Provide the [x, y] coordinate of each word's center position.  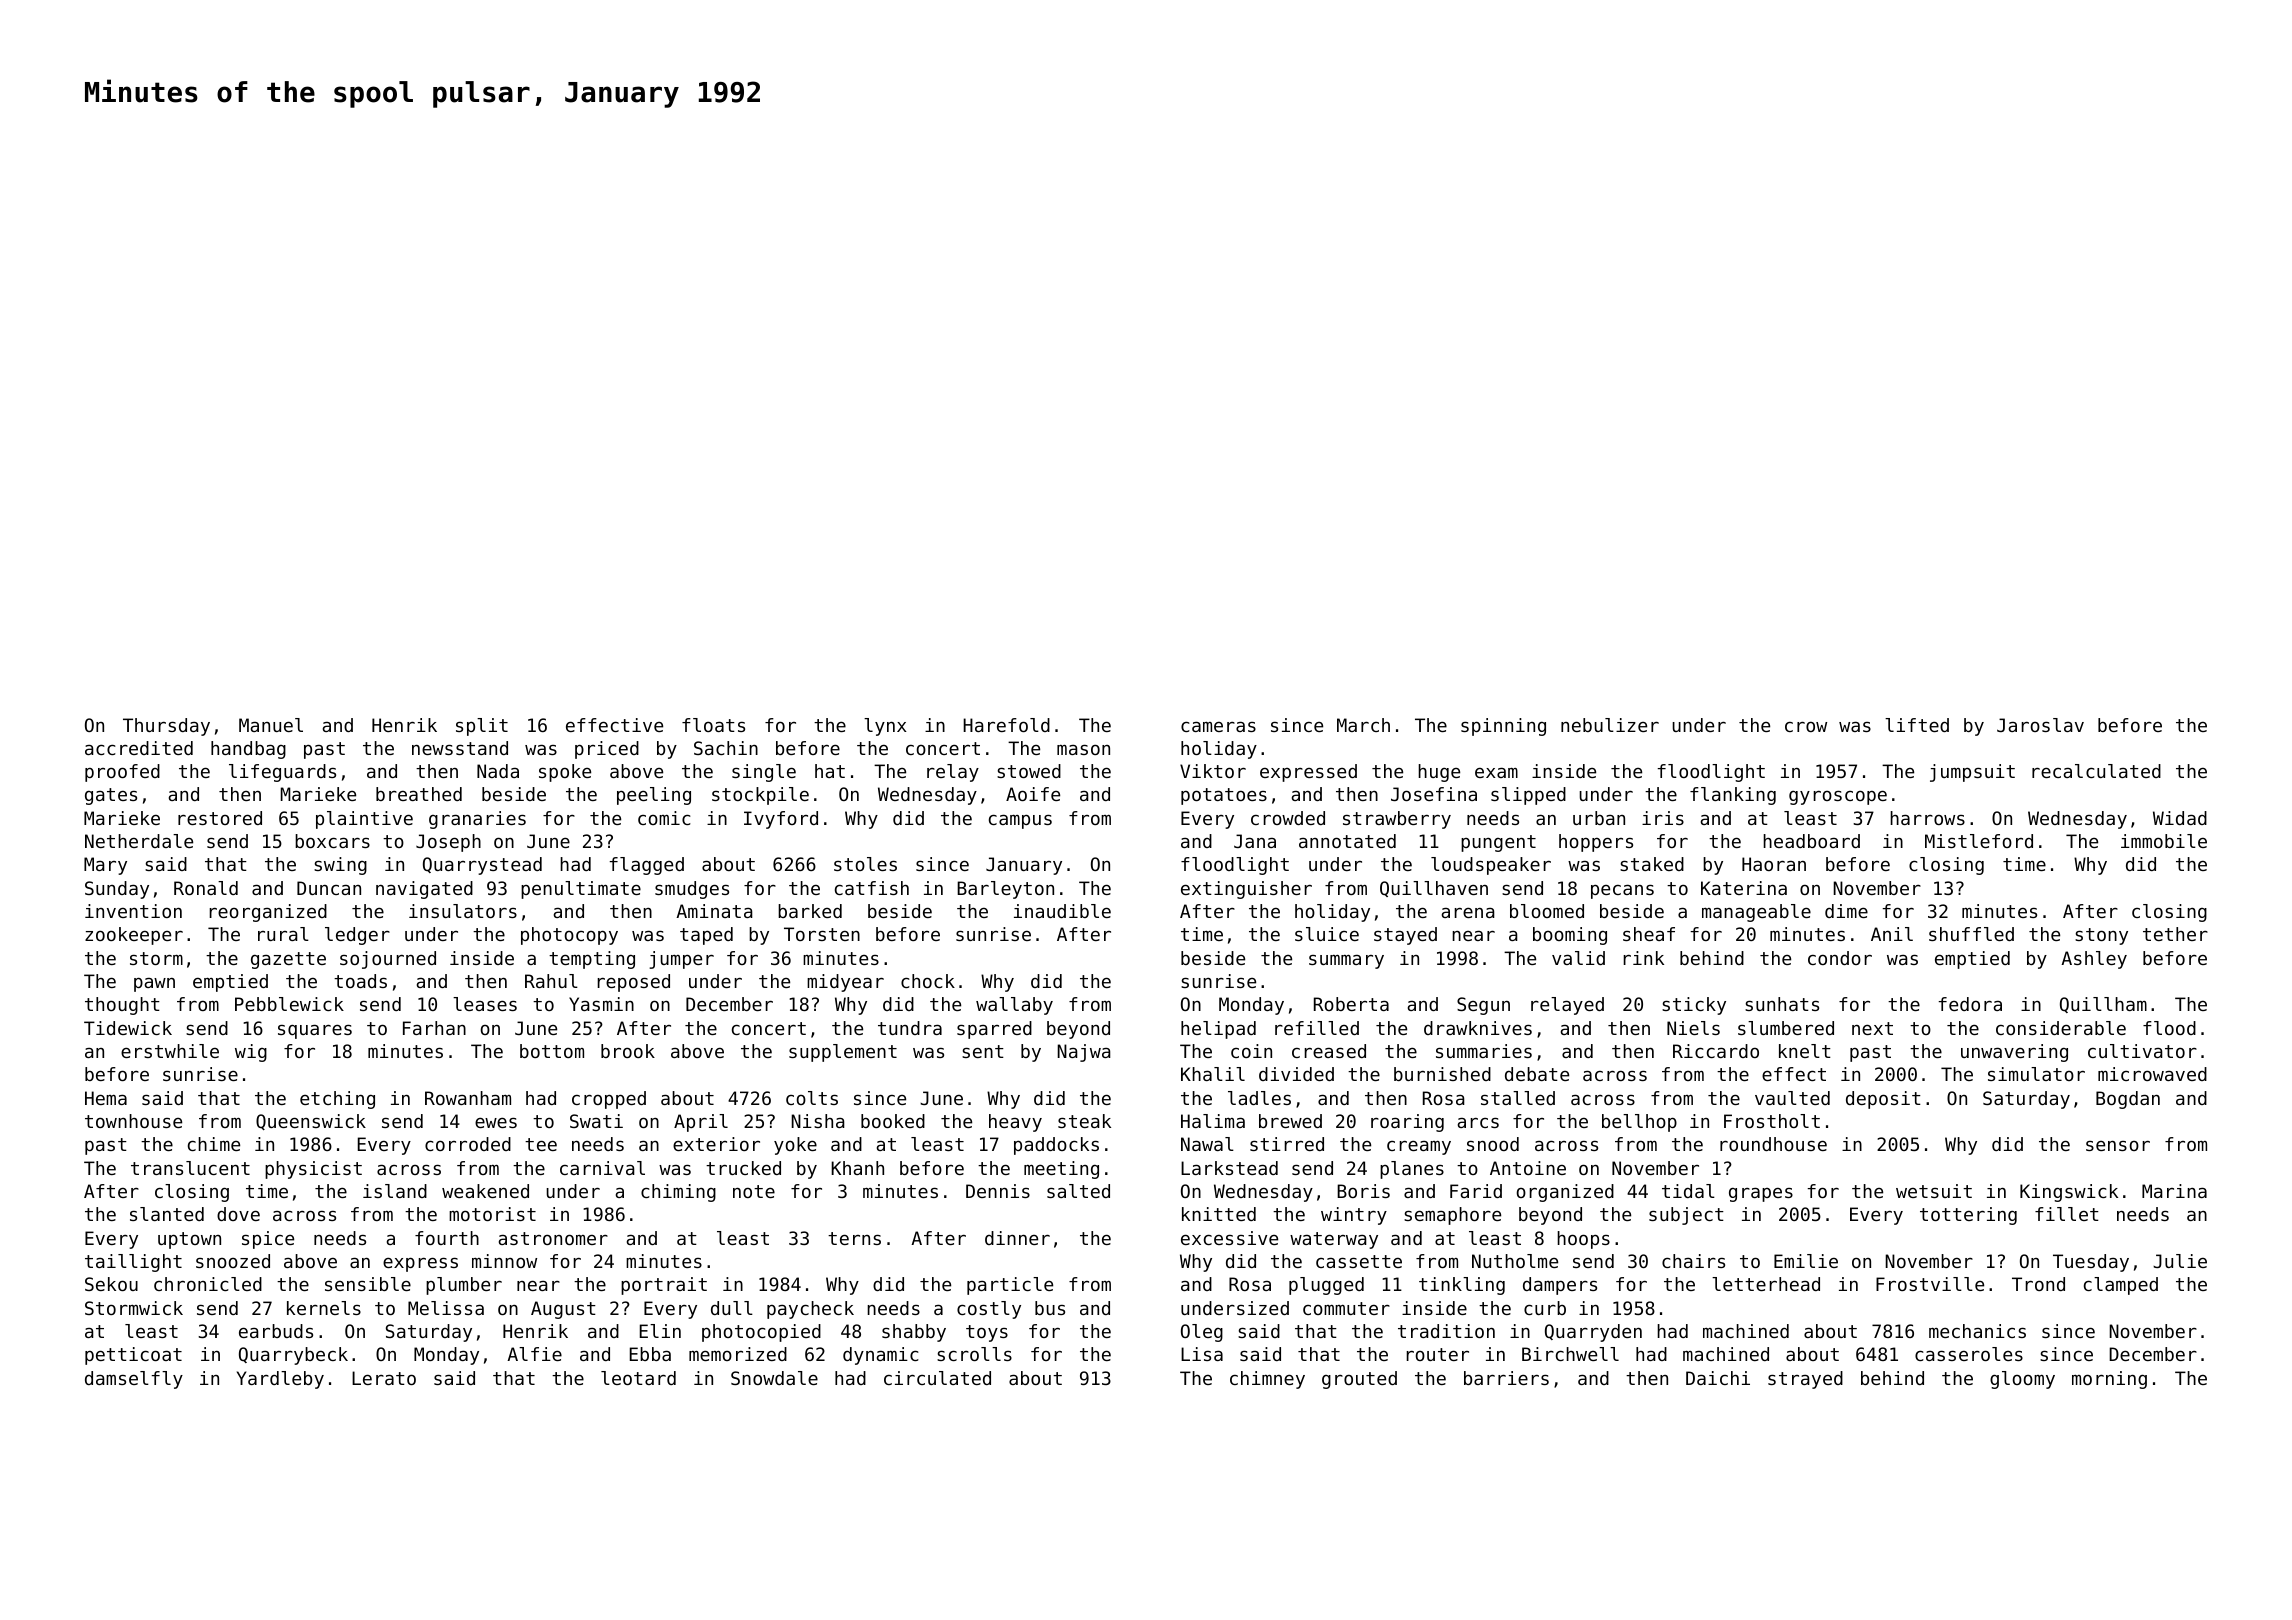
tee [541, 1144]
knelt [1805, 1051]
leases [485, 1004]
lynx [885, 727]
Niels [1693, 1028]
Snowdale [774, 1378]
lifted [1917, 725]
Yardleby [280, 1380]
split [482, 727]
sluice [1327, 934]
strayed [1805, 1380]
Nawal [1207, 1144]
